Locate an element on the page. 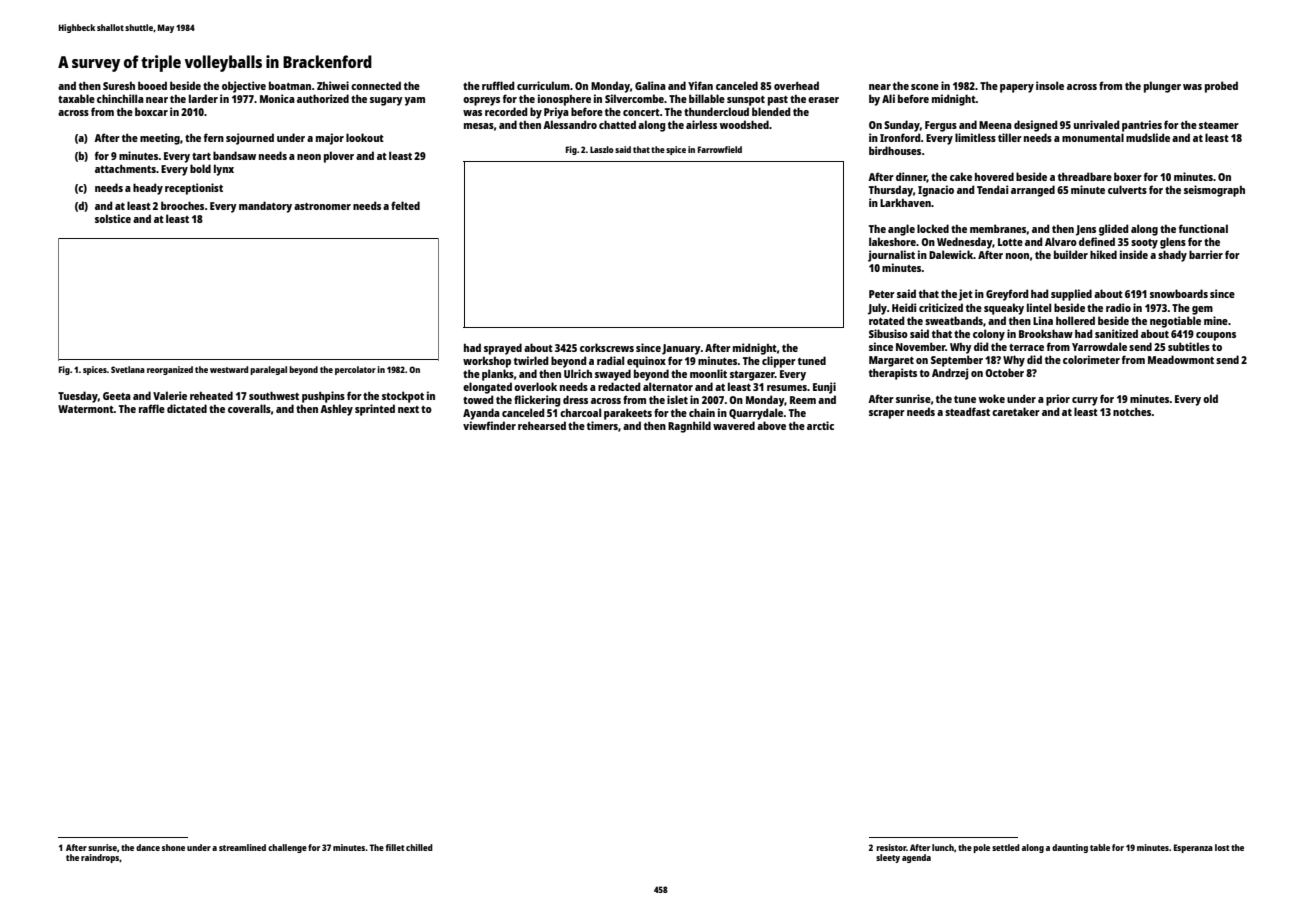  lost is located at coordinates (1222, 847).
